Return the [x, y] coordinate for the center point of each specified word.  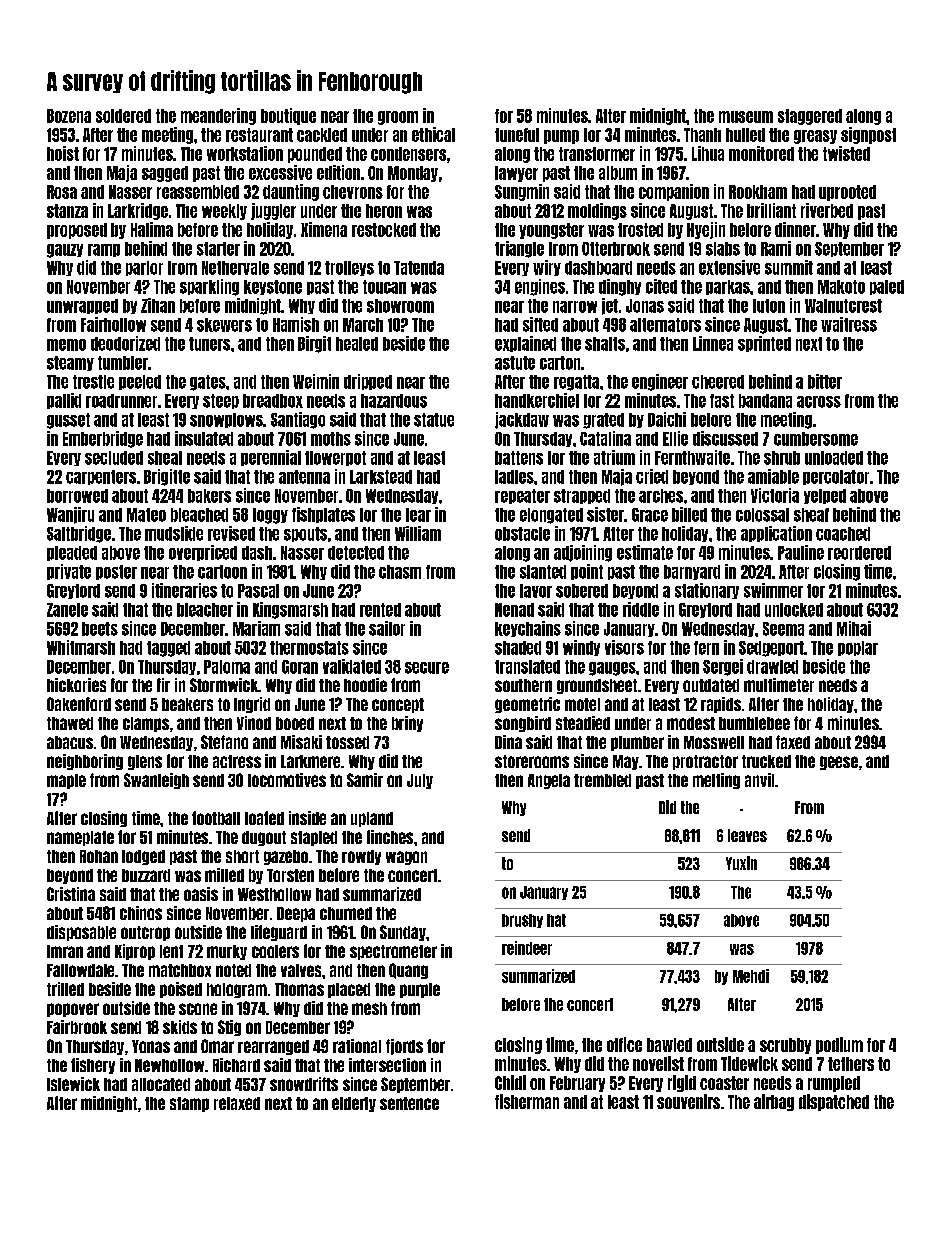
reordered [859, 553]
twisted [846, 153]
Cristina [71, 894]
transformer [597, 154]
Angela [549, 781]
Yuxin [741, 863]
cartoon [222, 572]
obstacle [522, 534]
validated [352, 666]
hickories [76, 685]
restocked [384, 230]
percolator [836, 477]
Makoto [841, 287]
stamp [189, 1104]
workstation [245, 153]
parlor [144, 268]
